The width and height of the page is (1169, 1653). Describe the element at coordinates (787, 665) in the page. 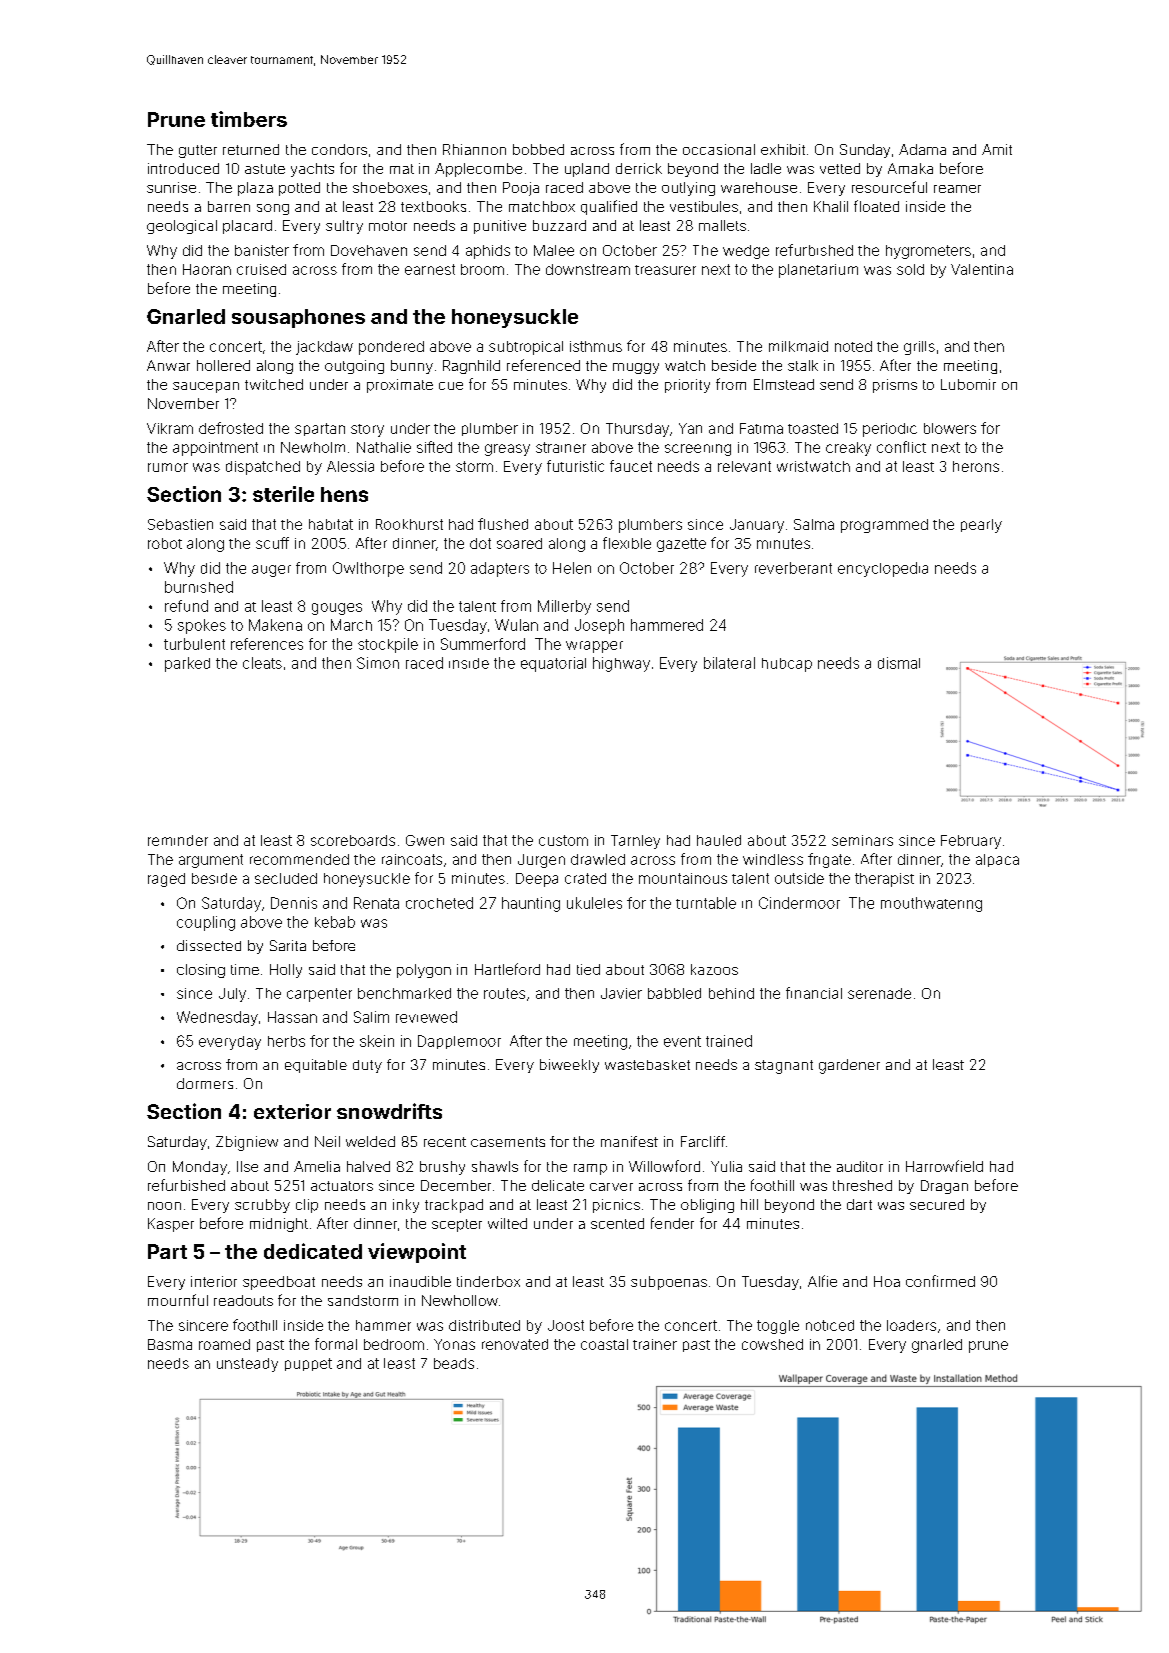

I see `hubcap` at that location.
